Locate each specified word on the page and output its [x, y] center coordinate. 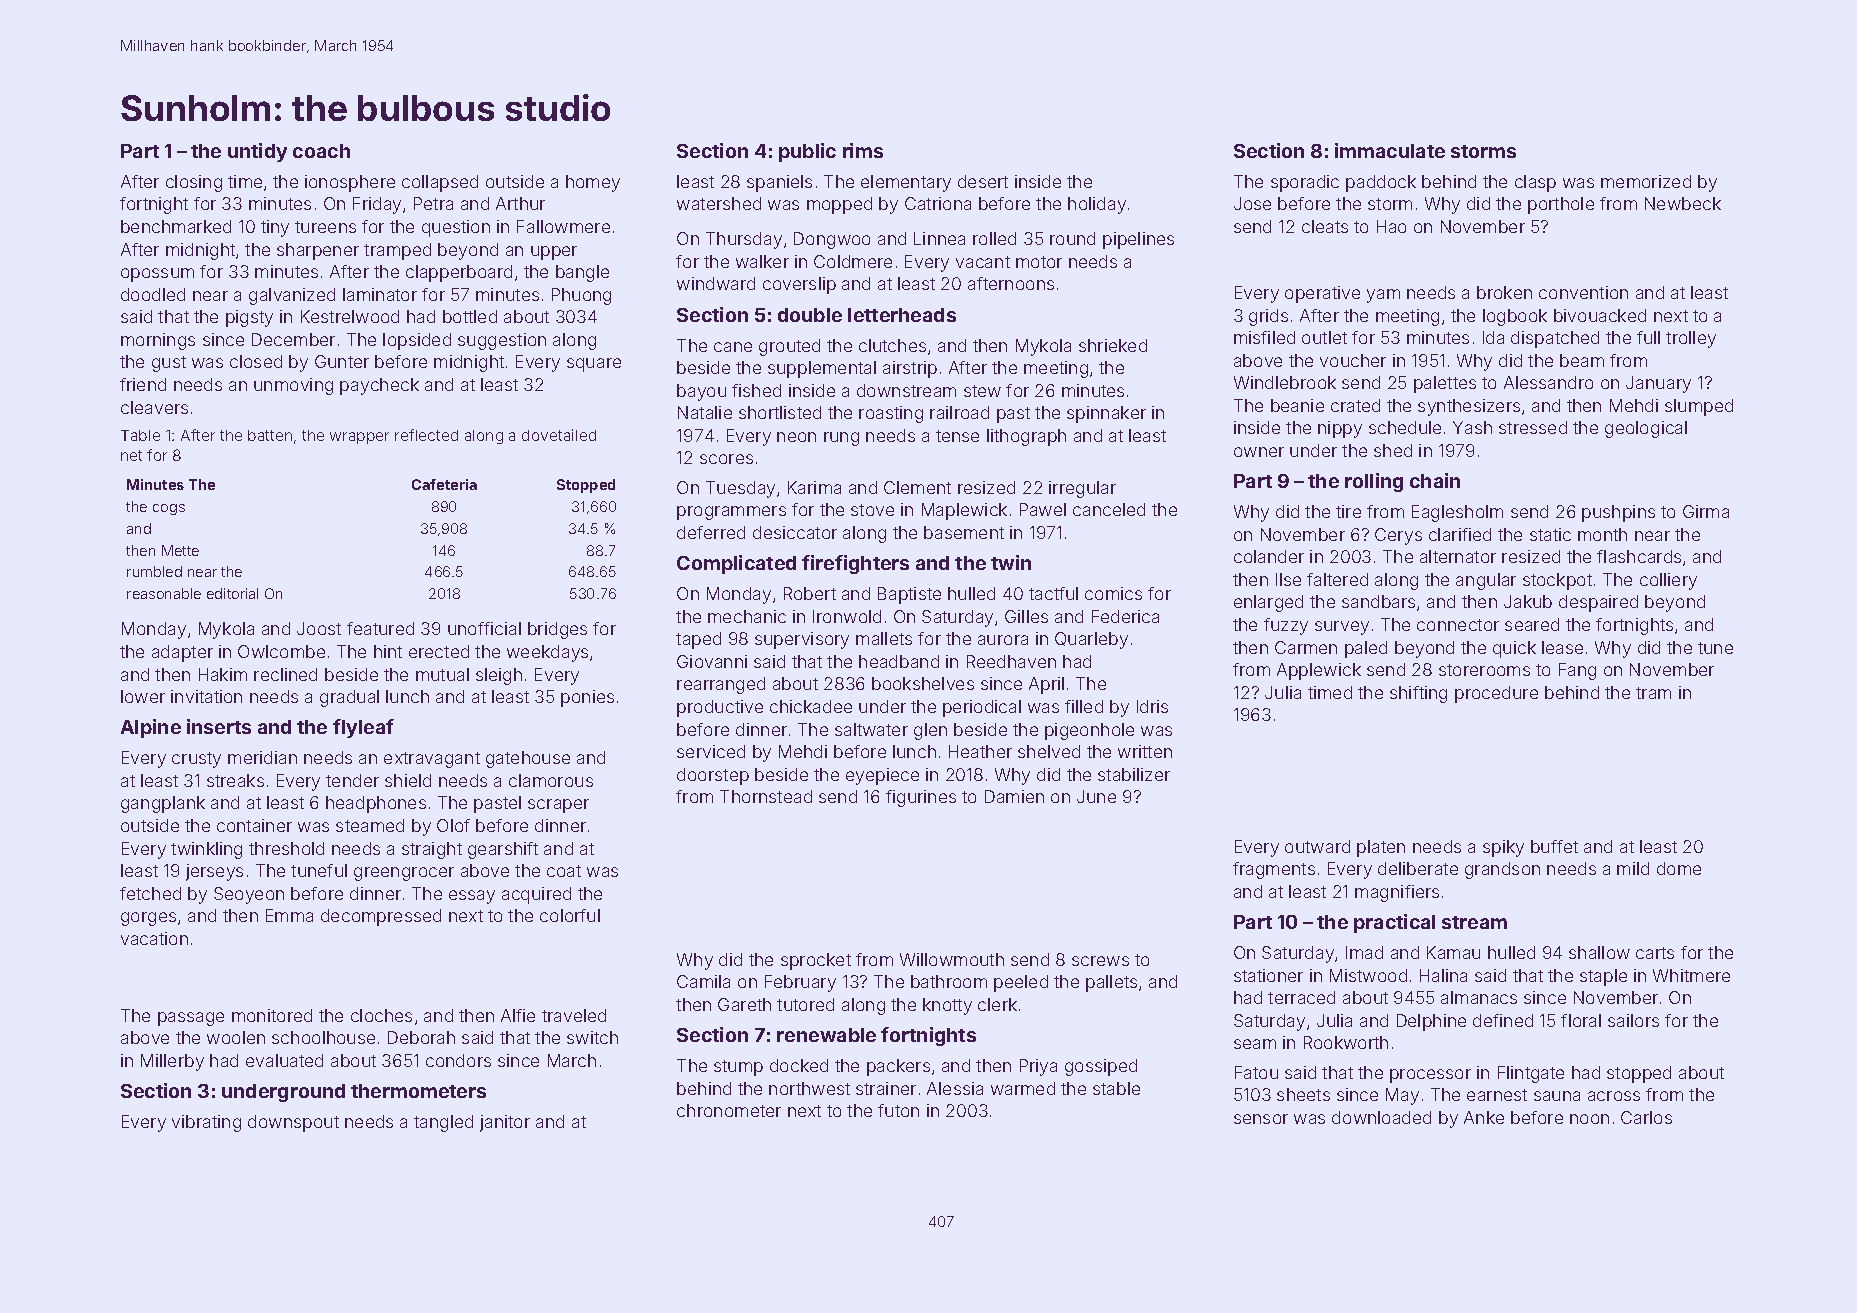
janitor [505, 1123]
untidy [257, 152]
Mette [180, 550]
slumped [1699, 407]
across [1614, 1096]
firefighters [855, 564]
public [807, 152]
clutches [892, 345]
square [594, 365]
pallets [1111, 983]
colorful [570, 915]
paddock [1381, 183]
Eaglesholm [1457, 513]
